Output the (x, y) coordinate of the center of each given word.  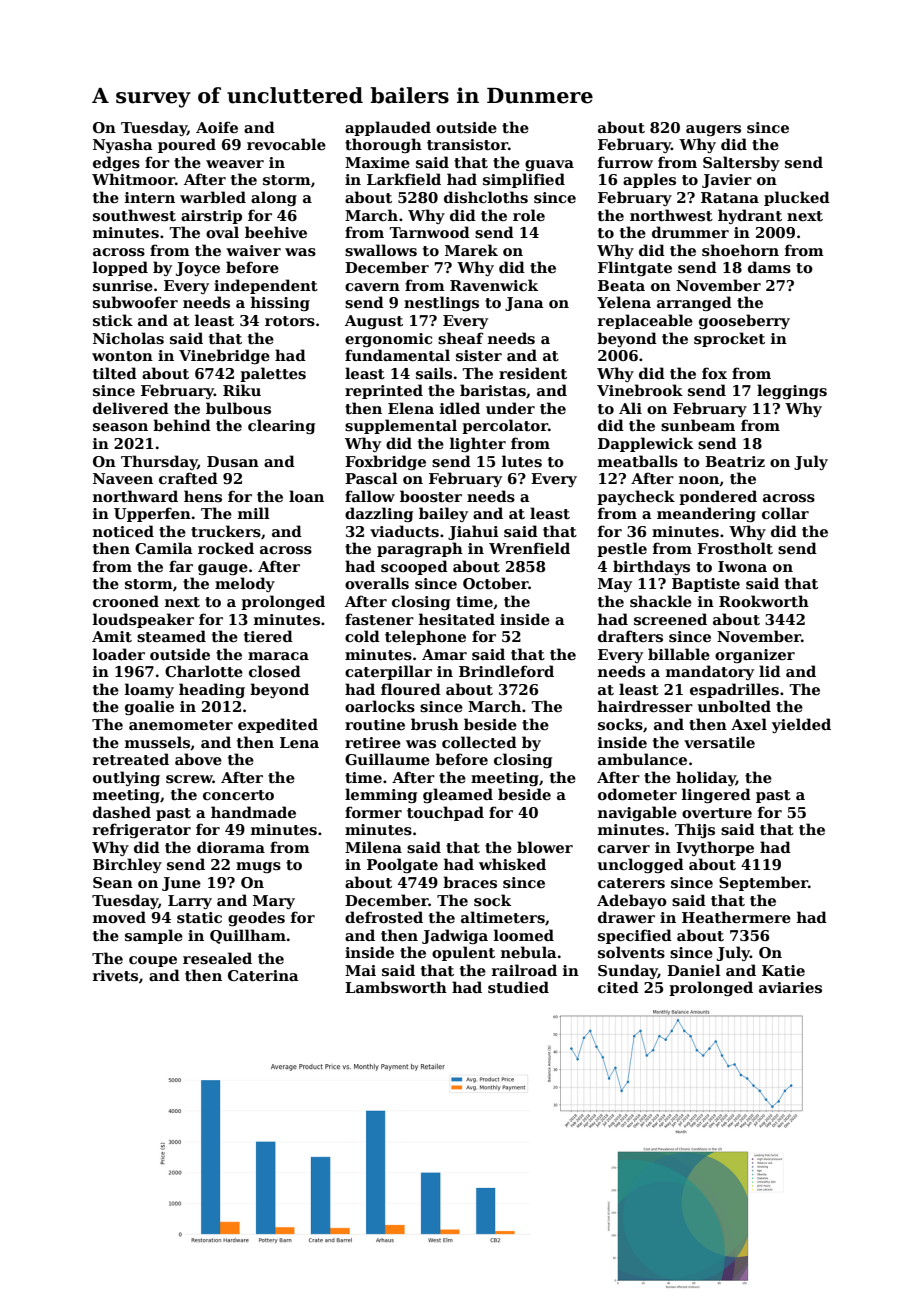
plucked (797, 198)
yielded (801, 725)
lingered (716, 795)
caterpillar (388, 672)
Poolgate (402, 865)
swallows (381, 250)
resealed (217, 958)
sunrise (123, 285)
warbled (213, 197)
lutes (522, 461)
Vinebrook (640, 390)
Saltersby (741, 163)
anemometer (181, 725)
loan (306, 496)
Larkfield (404, 179)
